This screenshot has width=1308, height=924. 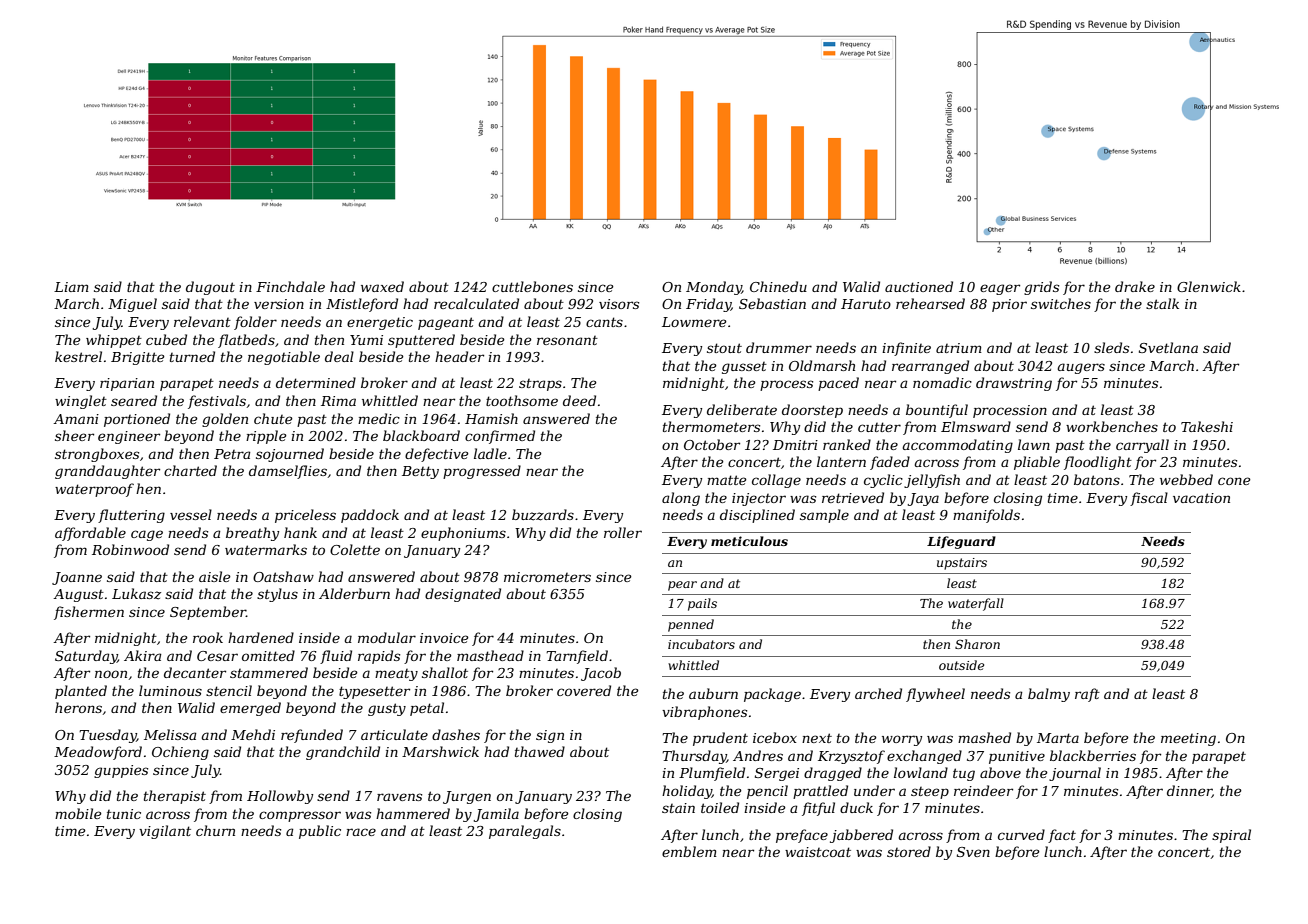 I want to click on stalk, so click(x=1162, y=303).
